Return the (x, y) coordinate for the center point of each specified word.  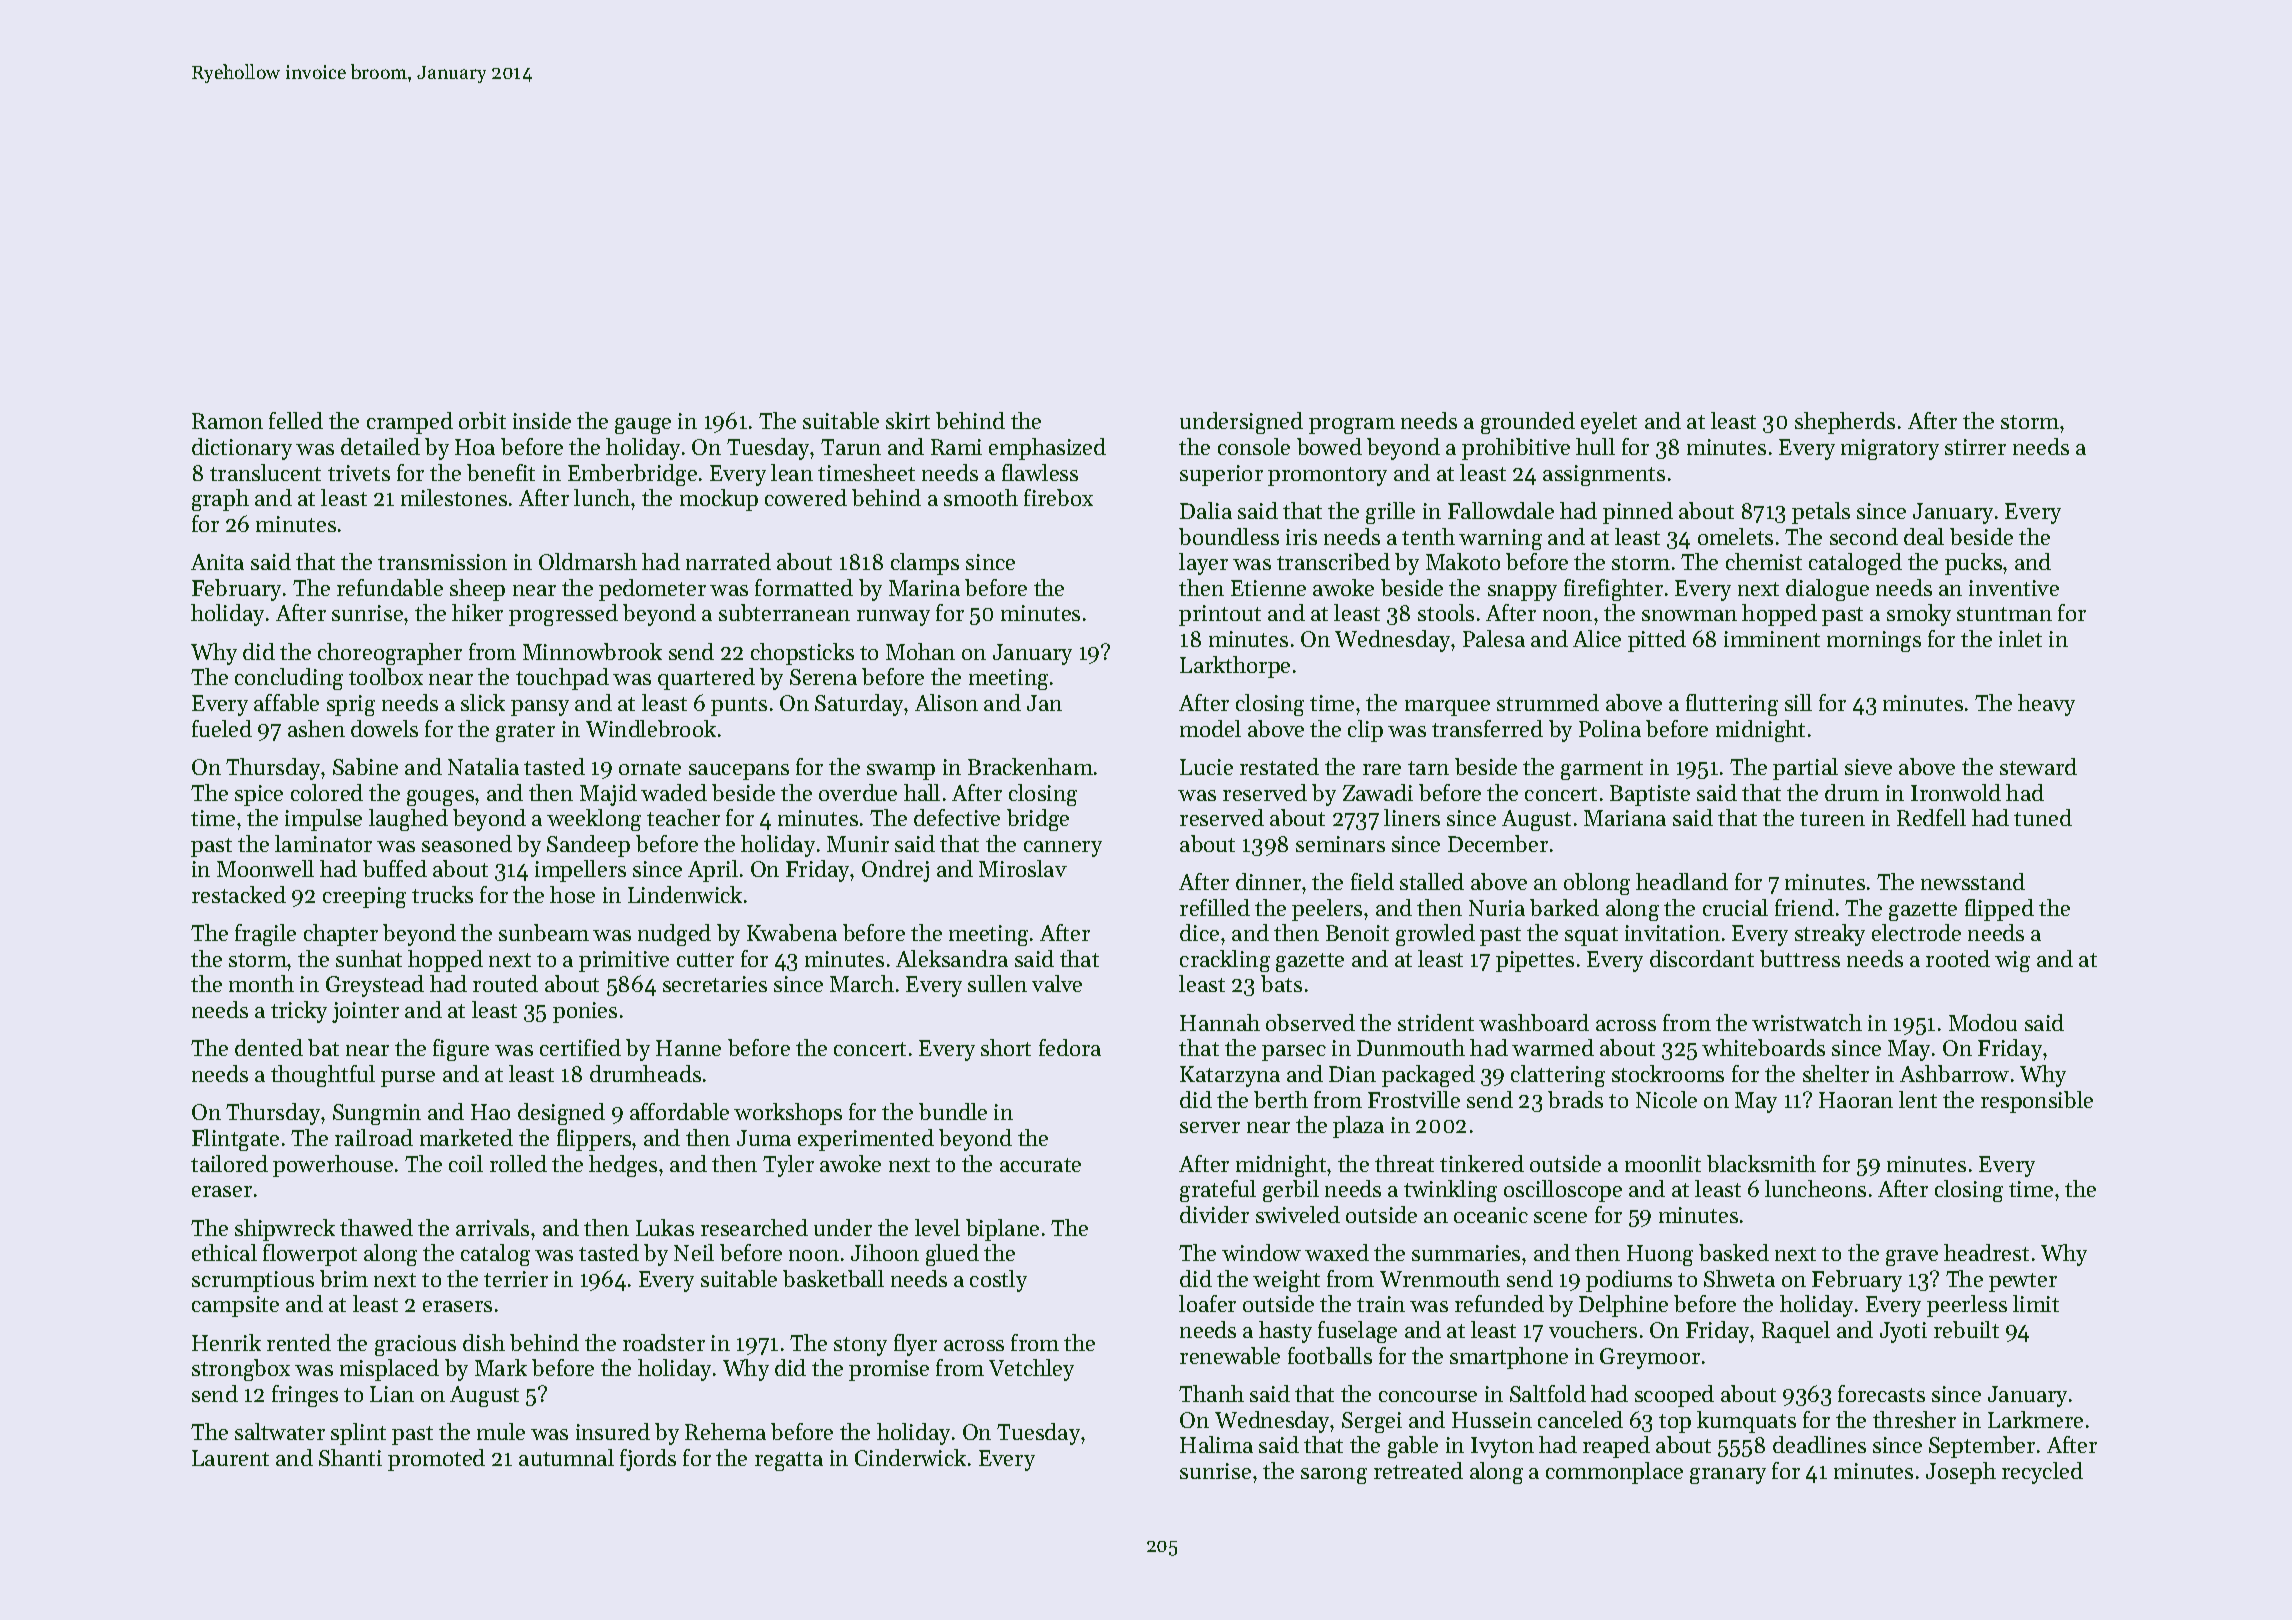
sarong (1334, 1476)
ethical (224, 1252)
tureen (1832, 819)
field (1372, 881)
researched (754, 1227)
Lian (392, 1394)
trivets (359, 473)
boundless (1229, 536)
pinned (1638, 513)
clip (1365, 731)
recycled (2042, 1473)
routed (505, 983)
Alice (1597, 638)
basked (1734, 1252)
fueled (222, 728)
